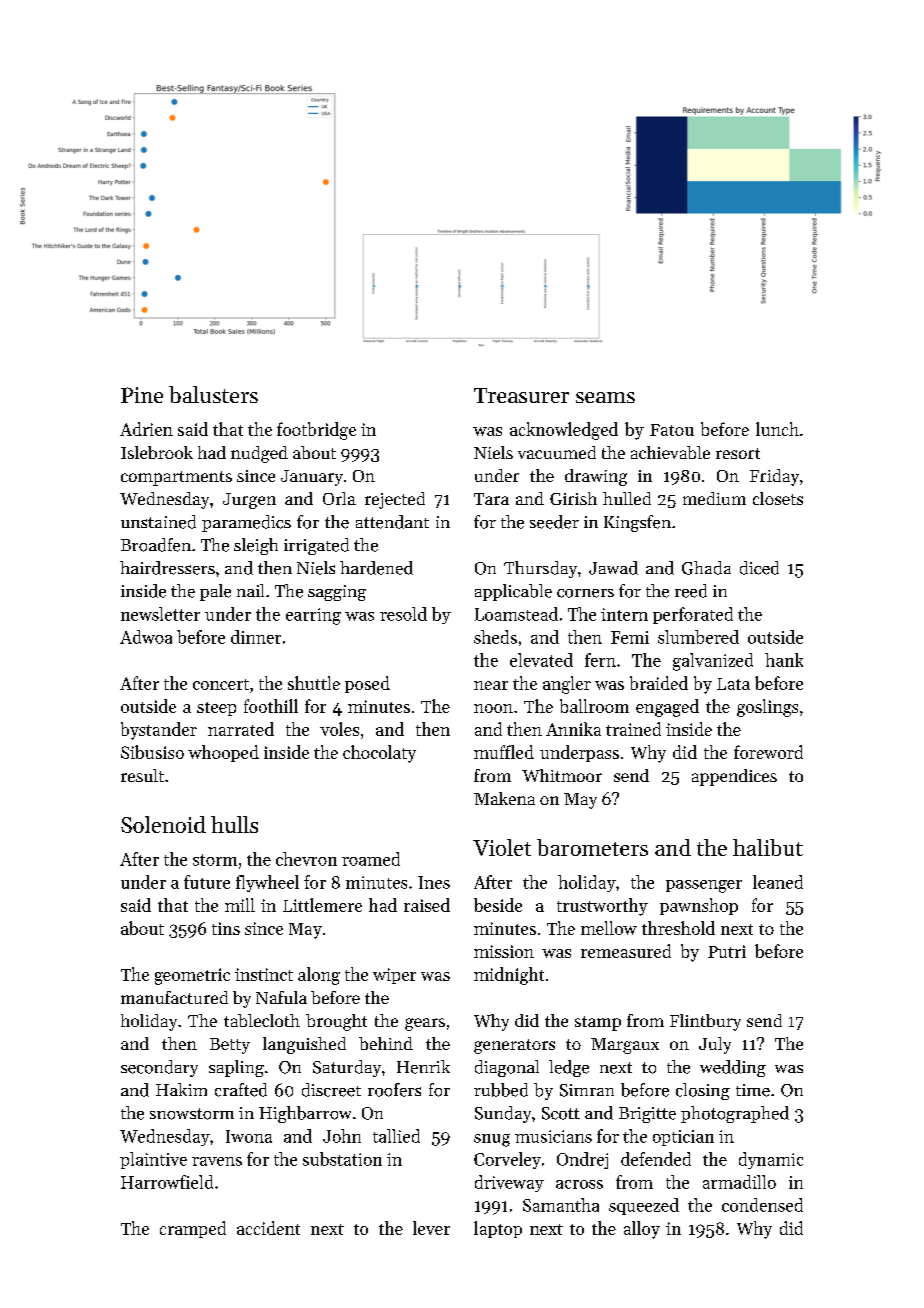 This screenshot has width=924, height=1308. What do you see at coordinates (642, 1230) in the screenshot?
I see `alloy` at bounding box center [642, 1230].
